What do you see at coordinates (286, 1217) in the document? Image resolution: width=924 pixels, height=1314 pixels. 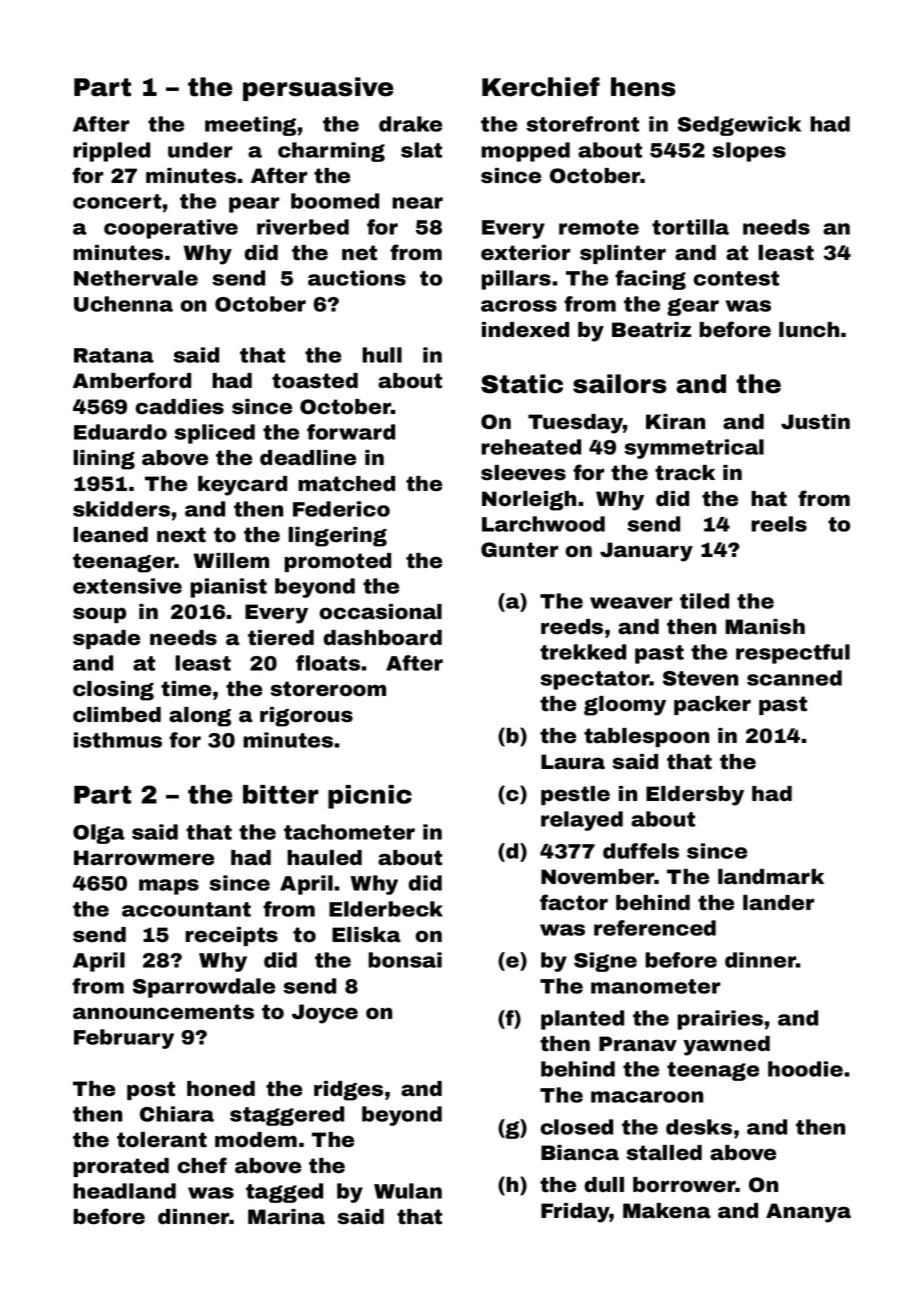 I see `Marina` at bounding box center [286, 1217].
